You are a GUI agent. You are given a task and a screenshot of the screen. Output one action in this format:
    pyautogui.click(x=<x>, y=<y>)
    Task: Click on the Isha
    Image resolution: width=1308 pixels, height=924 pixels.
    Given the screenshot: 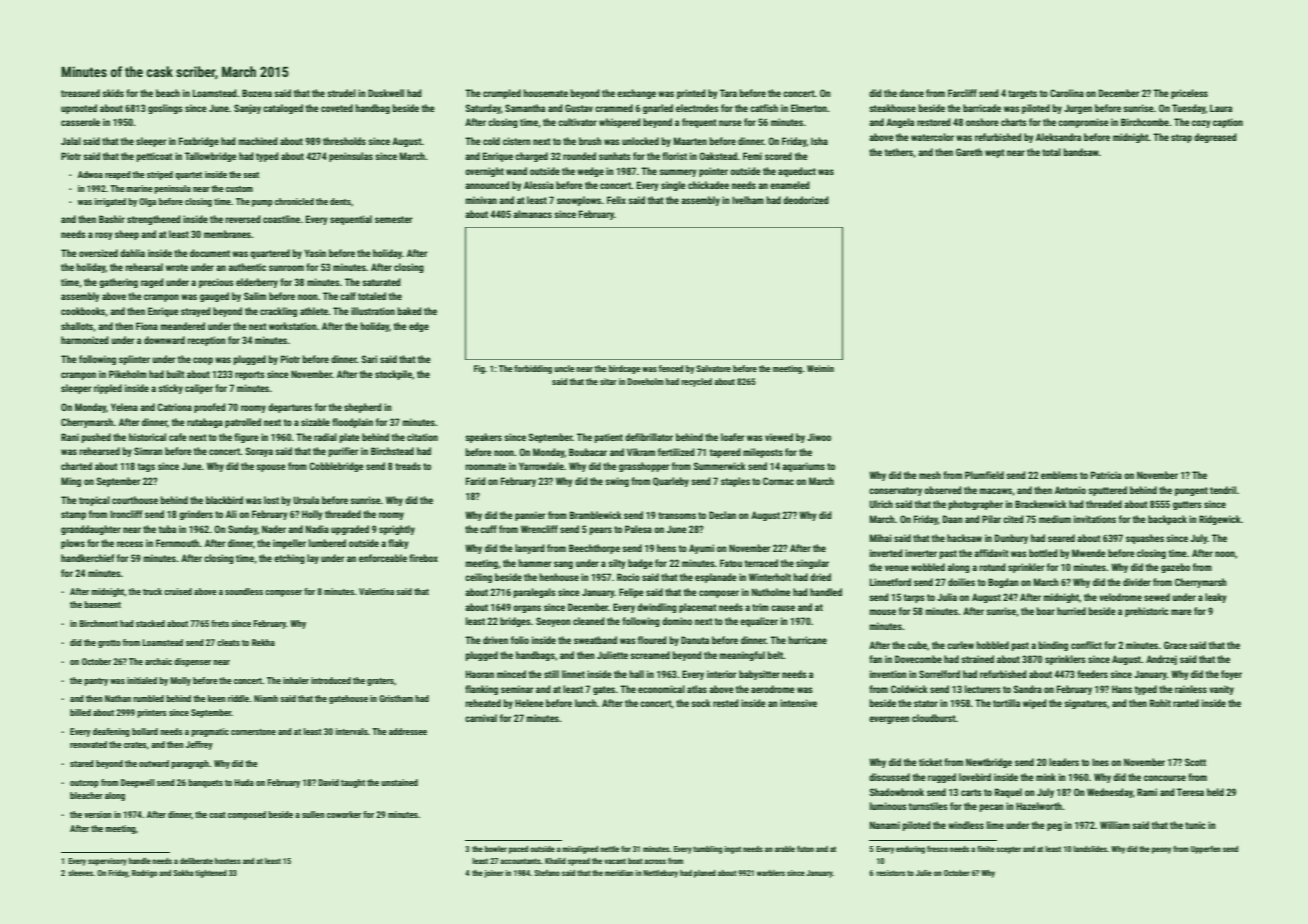 What is the action you would take?
    pyautogui.click(x=819, y=141)
